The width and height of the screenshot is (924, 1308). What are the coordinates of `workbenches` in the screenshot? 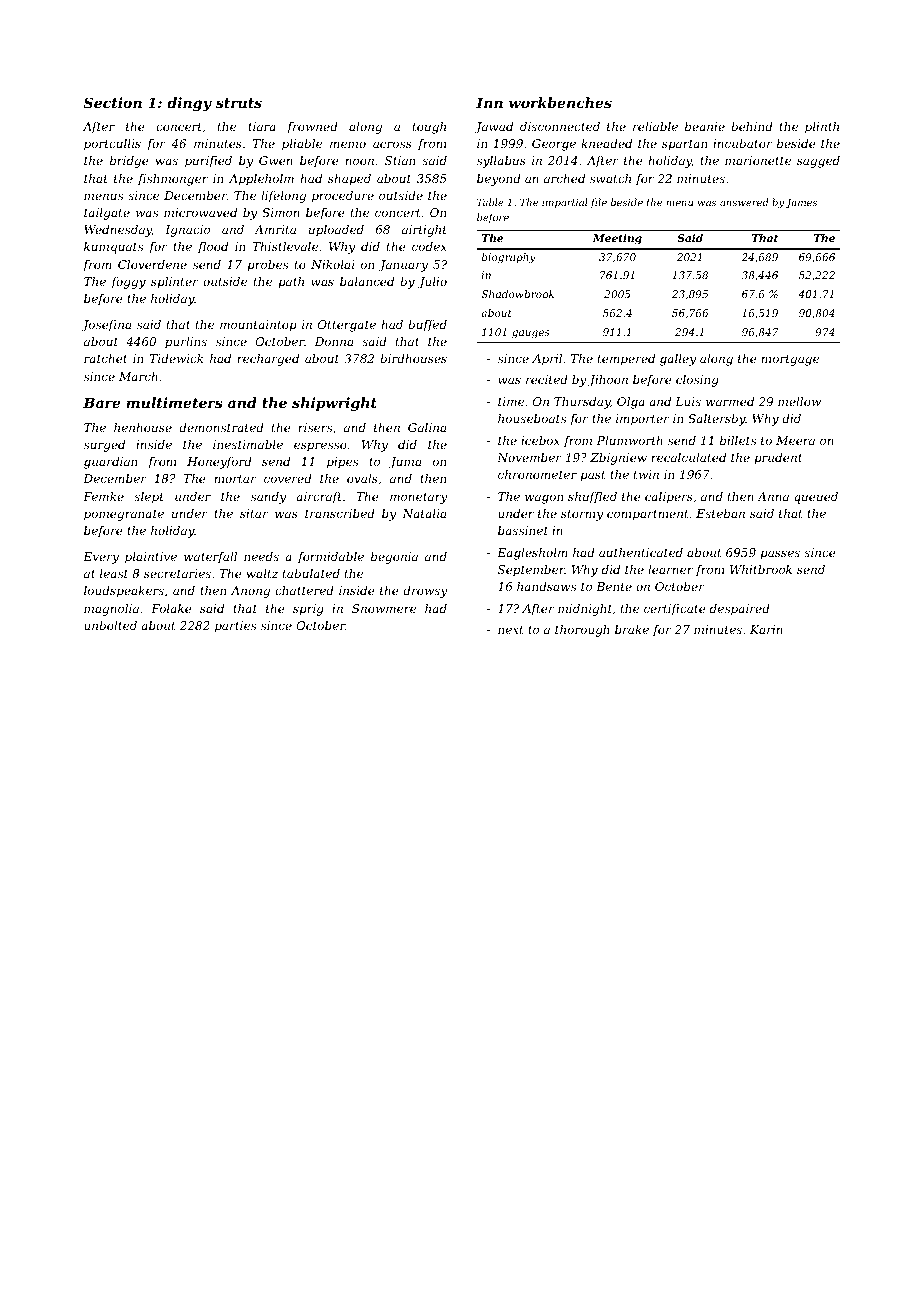 It's located at (560, 102).
